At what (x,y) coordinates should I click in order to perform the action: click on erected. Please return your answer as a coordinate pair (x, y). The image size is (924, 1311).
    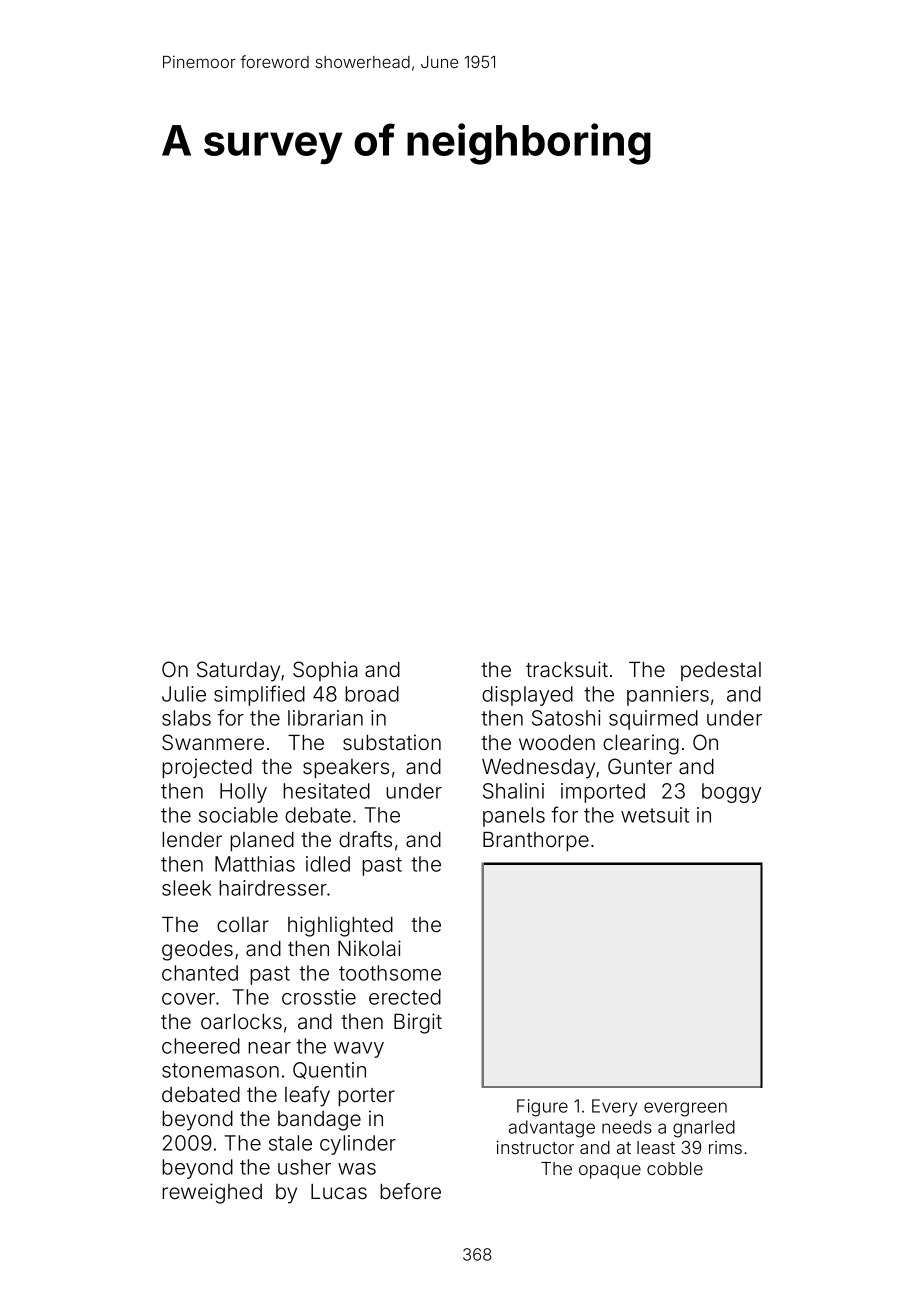
    Looking at the image, I should click on (405, 997).
